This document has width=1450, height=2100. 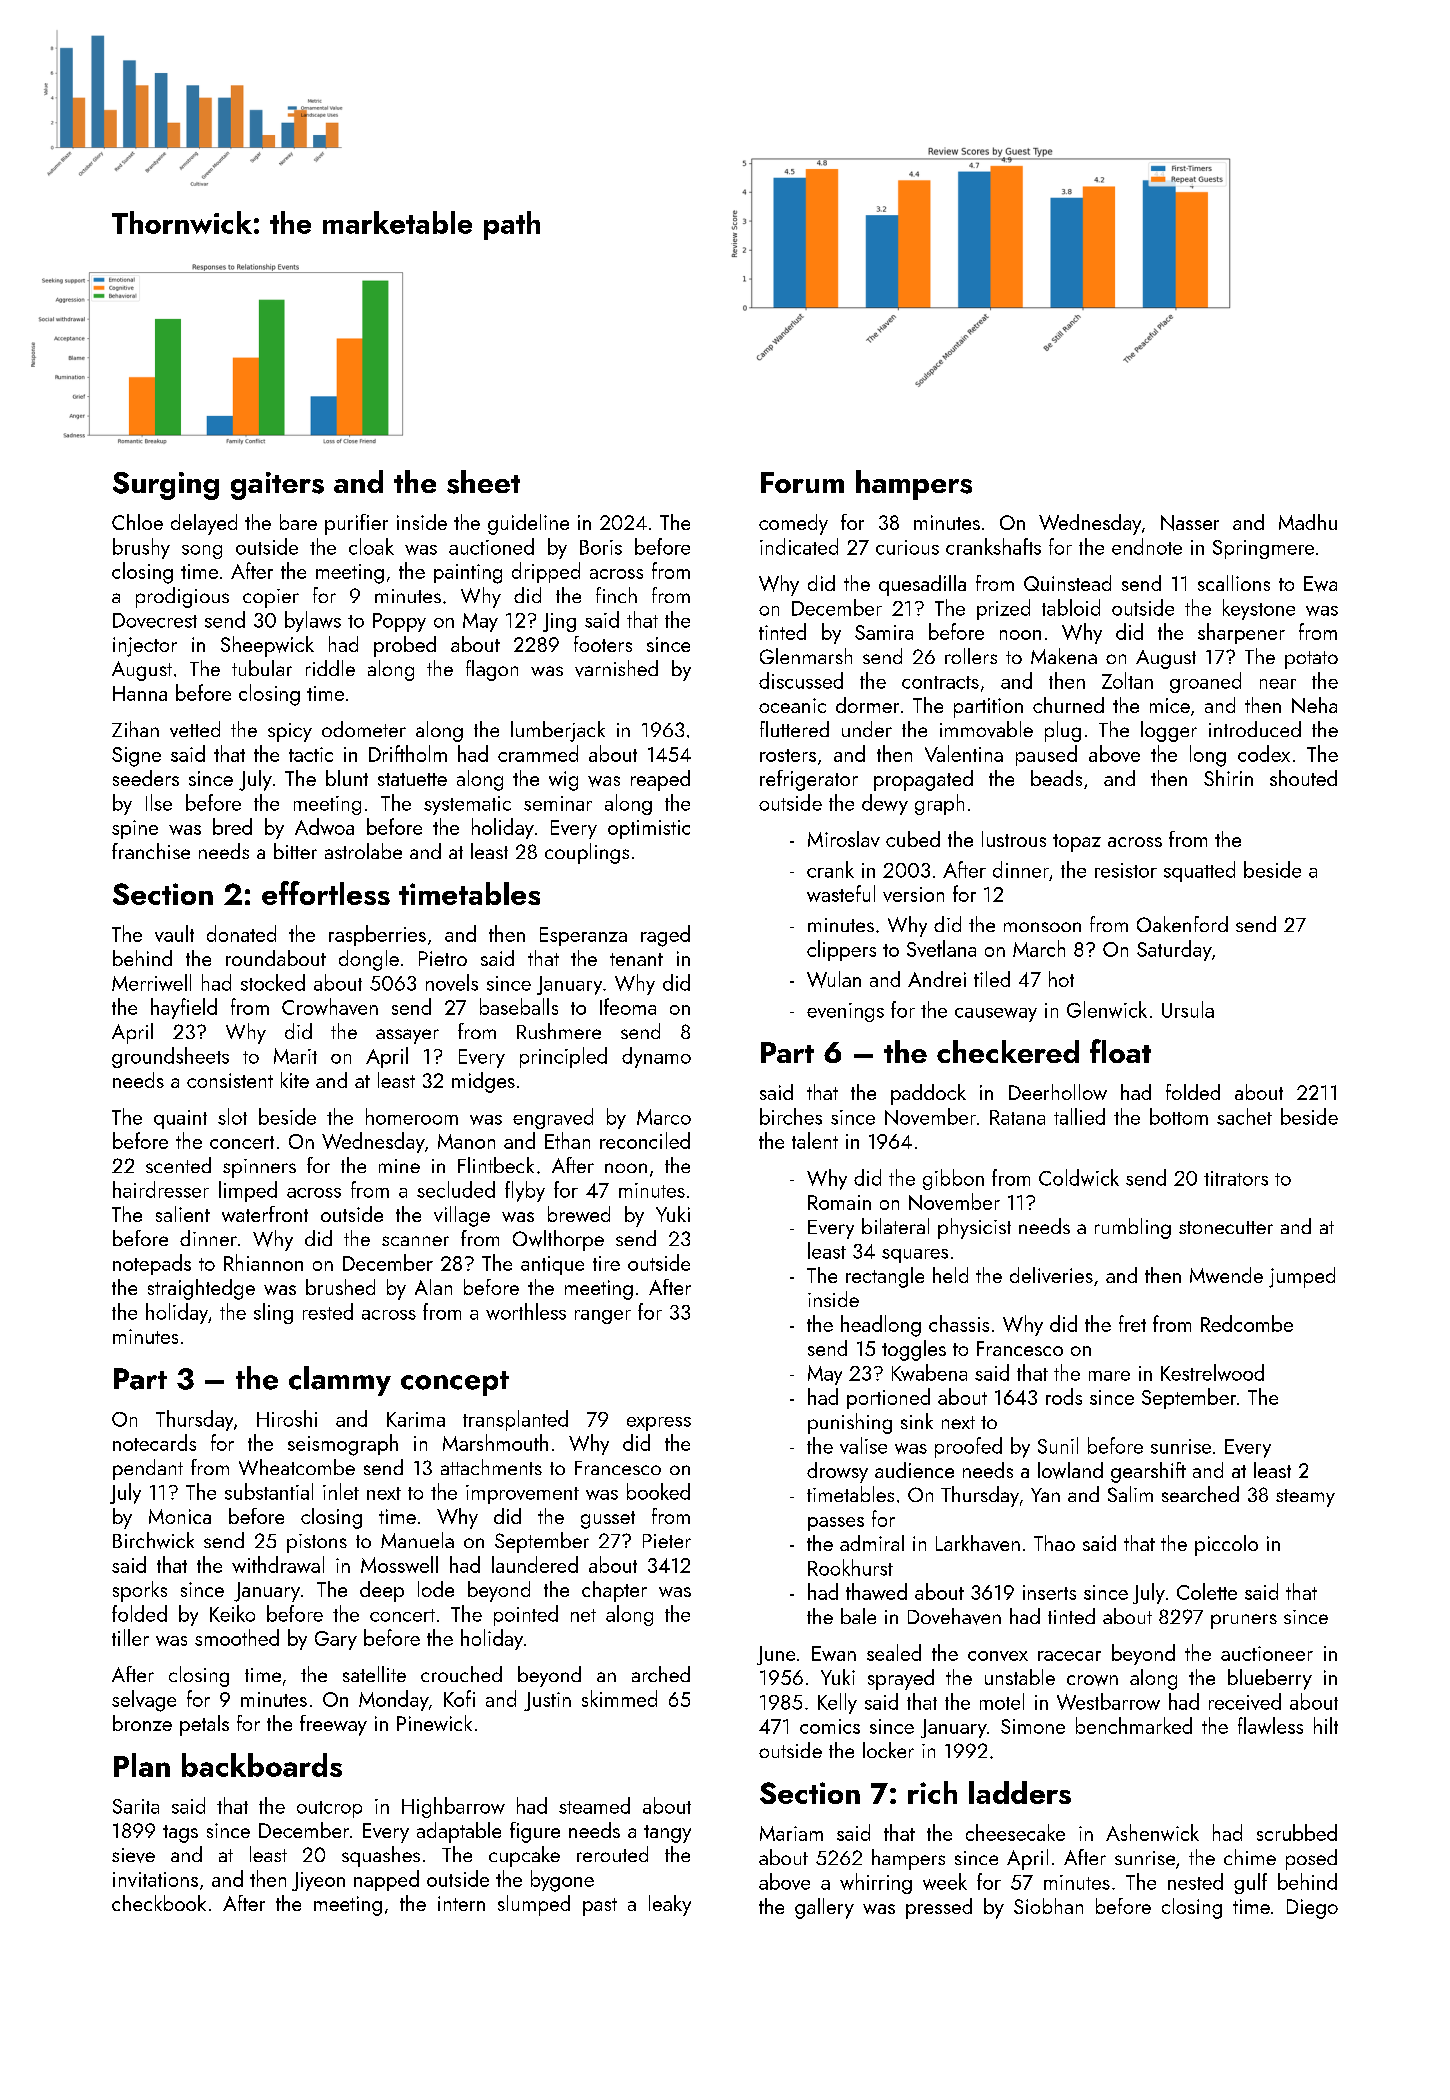 What do you see at coordinates (1190, 523) in the document?
I see `Nasser` at bounding box center [1190, 523].
